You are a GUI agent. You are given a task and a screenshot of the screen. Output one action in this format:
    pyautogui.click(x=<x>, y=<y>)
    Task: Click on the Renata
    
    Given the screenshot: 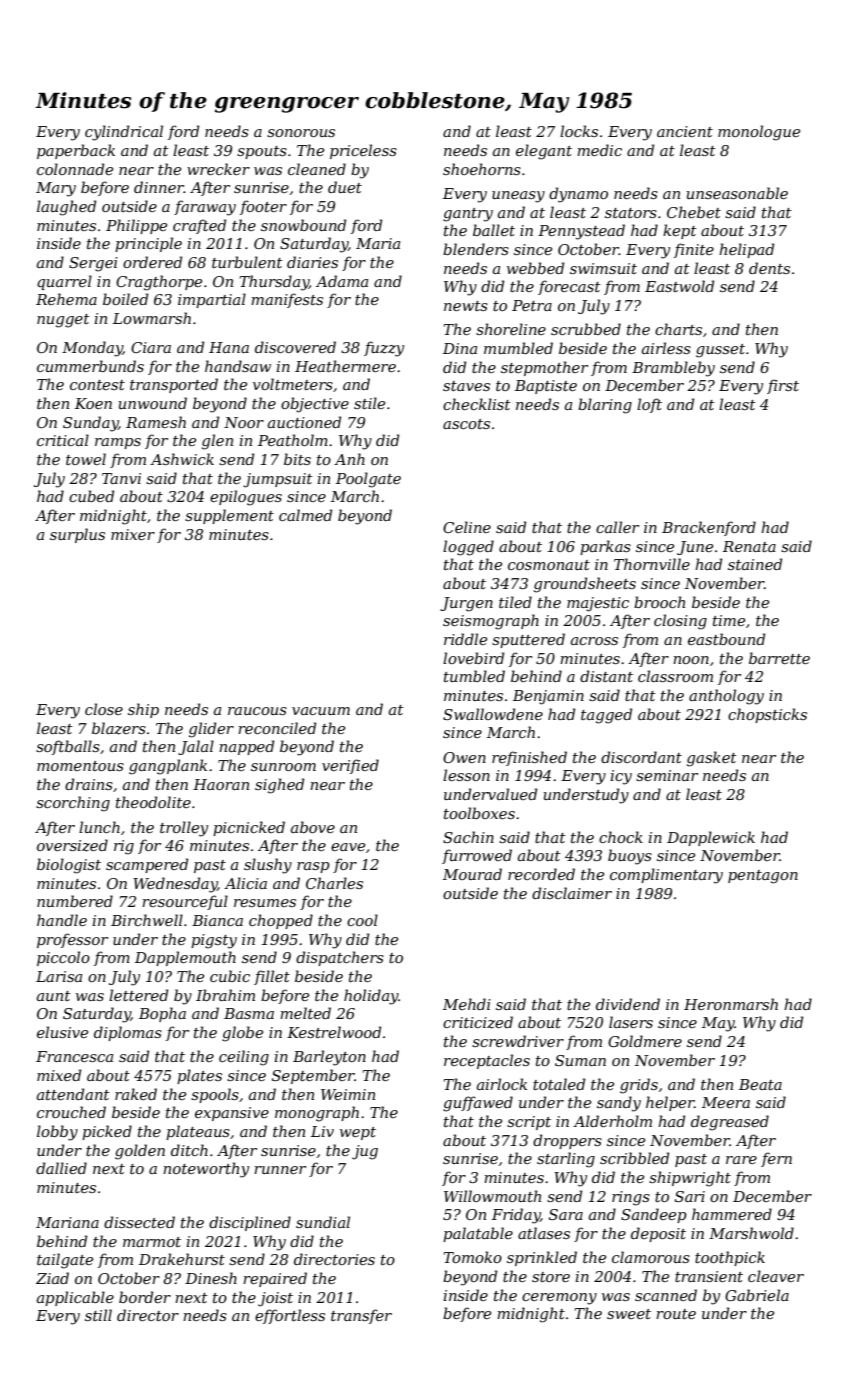 What is the action you would take?
    pyautogui.click(x=749, y=546)
